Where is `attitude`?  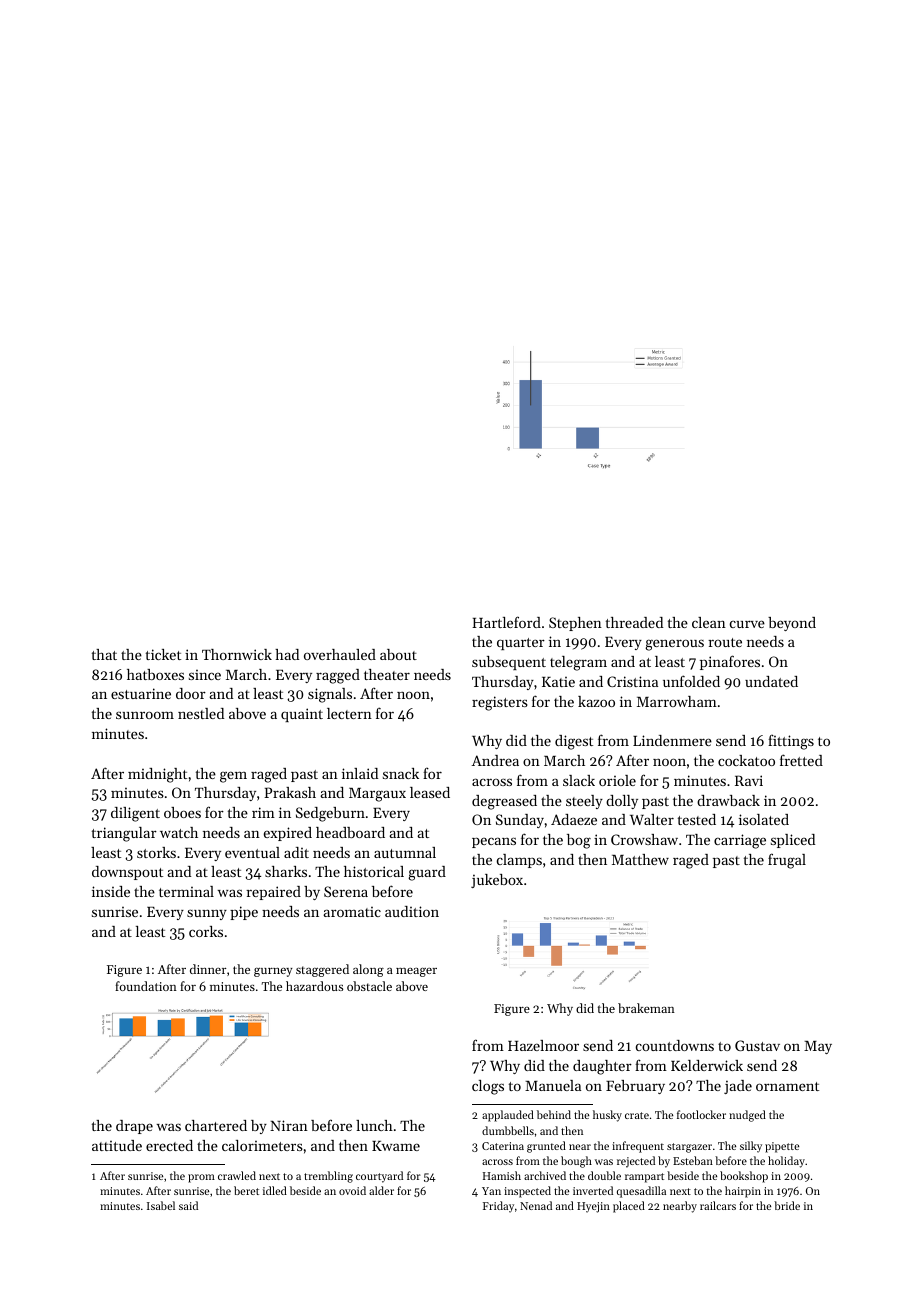 attitude is located at coordinates (117, 1145).
